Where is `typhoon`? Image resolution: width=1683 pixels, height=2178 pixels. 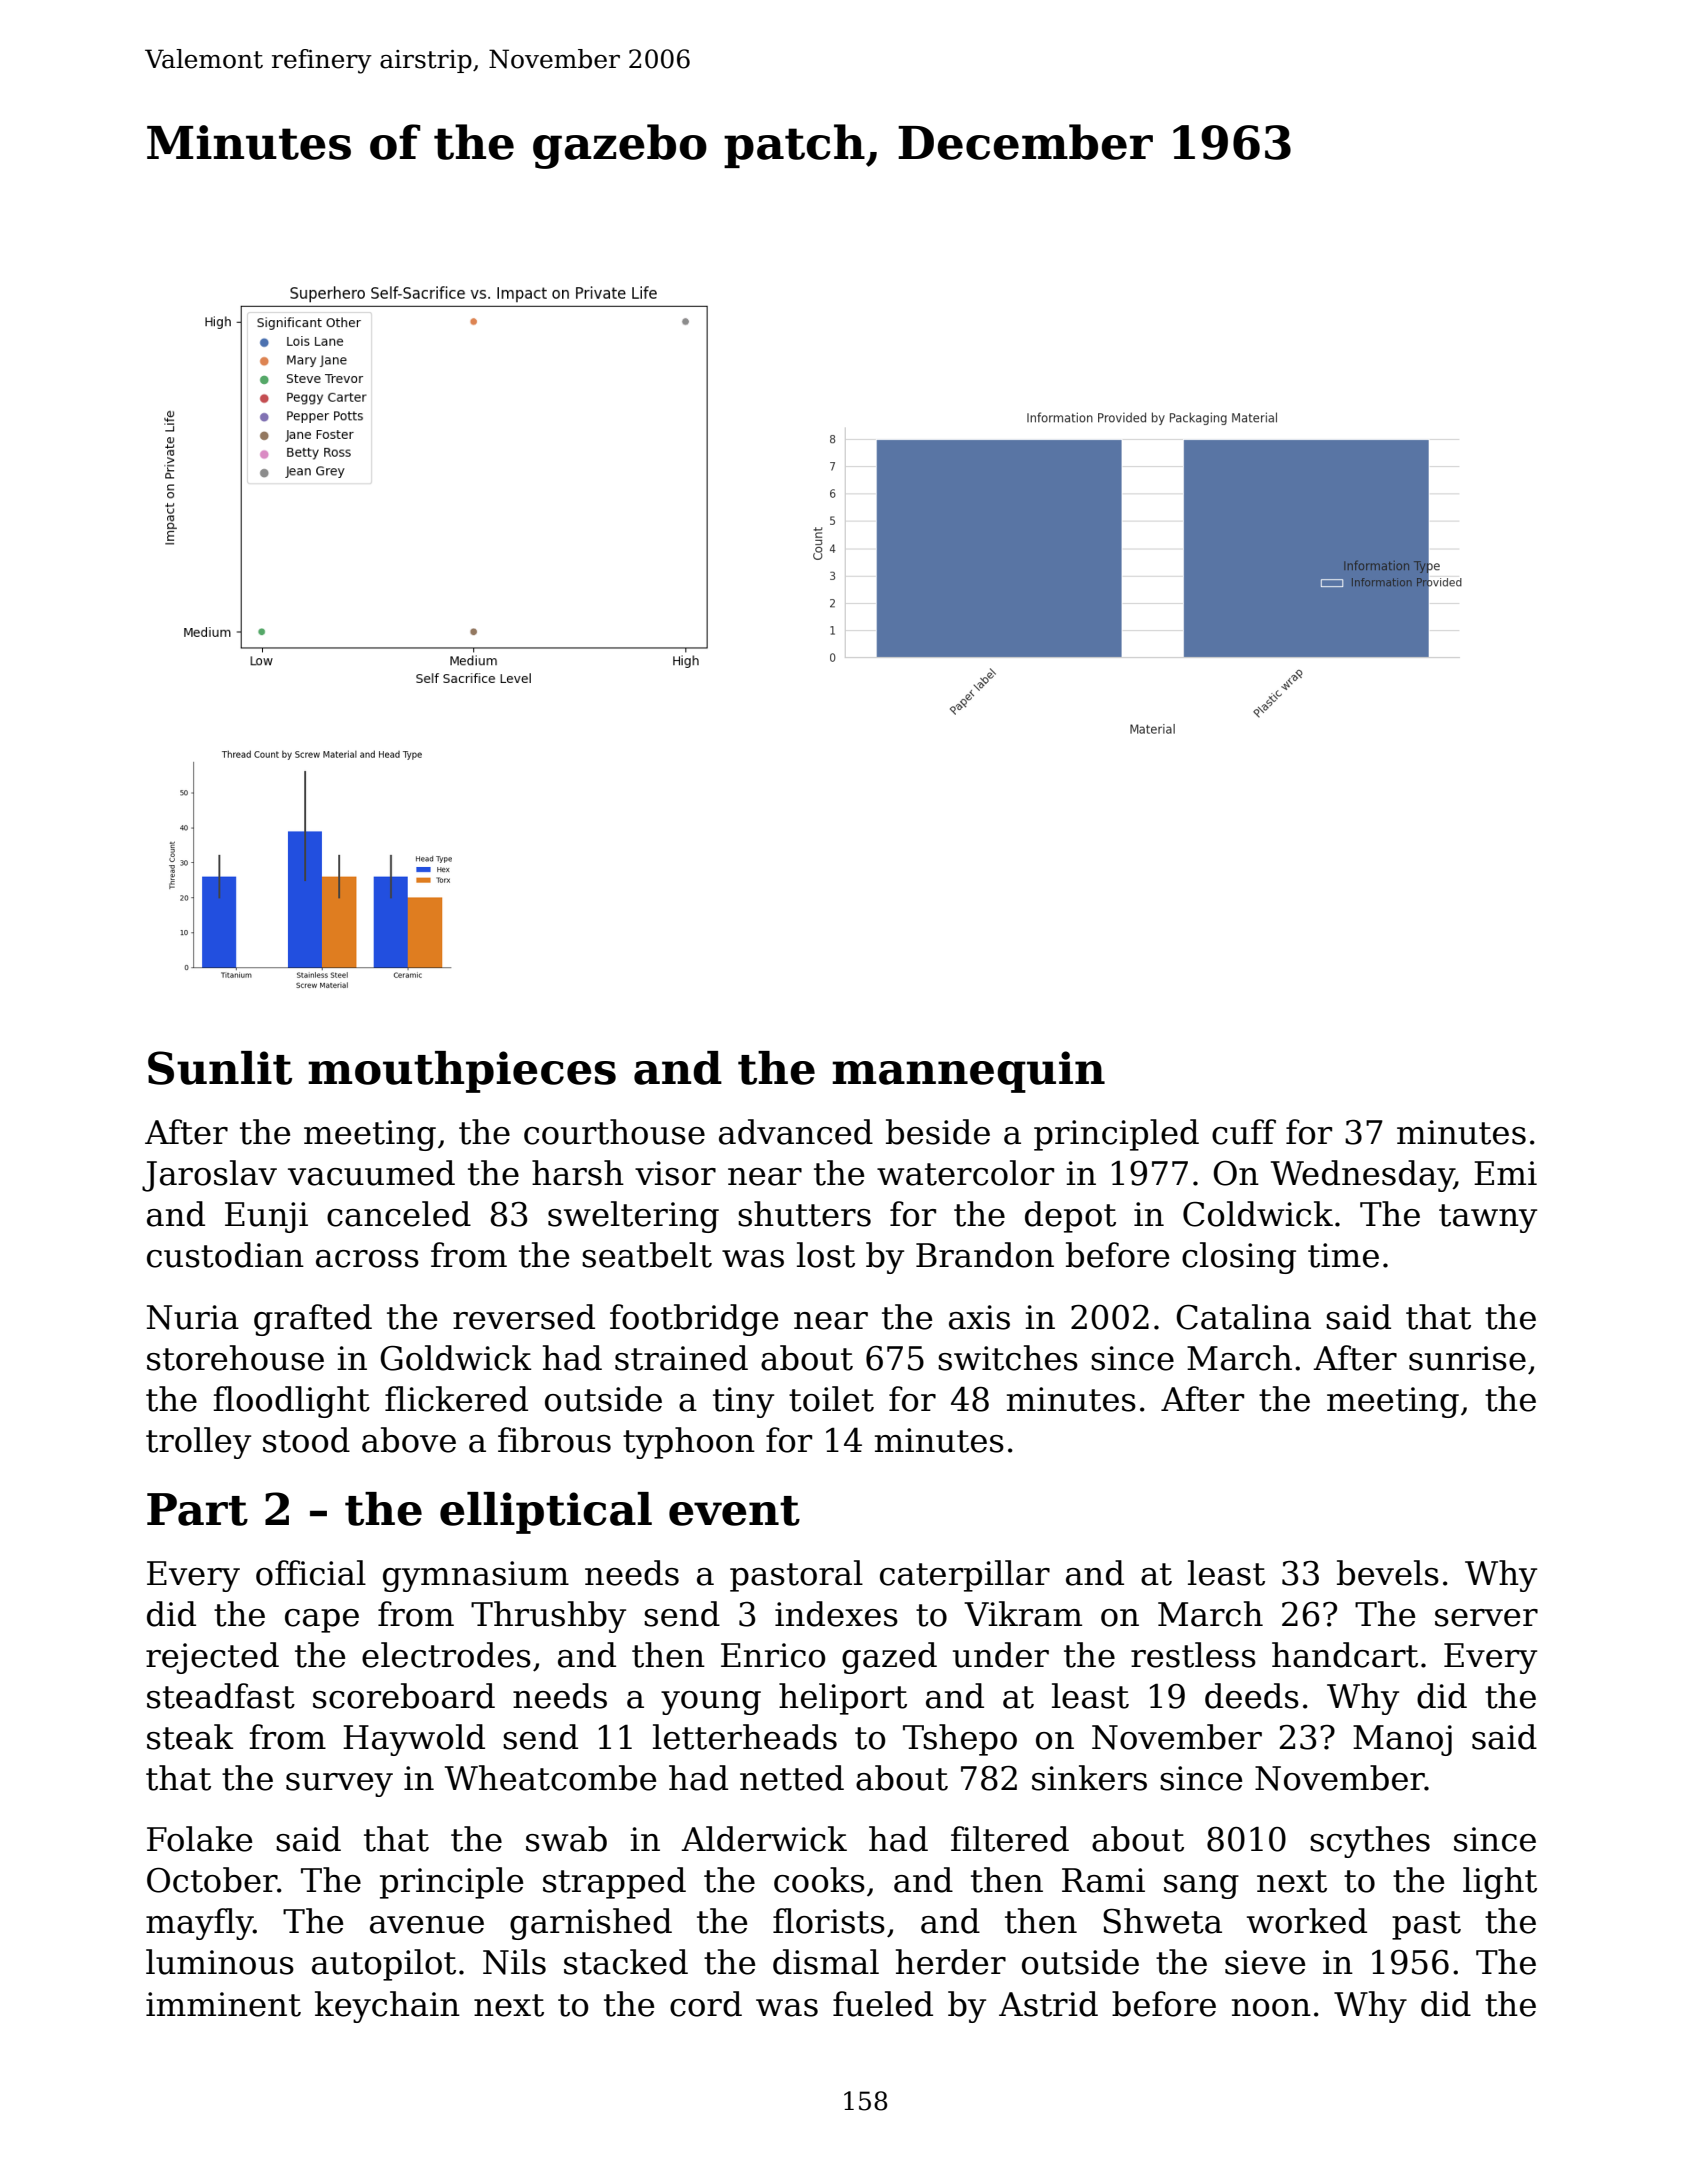 typhoon is located at coordinates (689, 1443).
